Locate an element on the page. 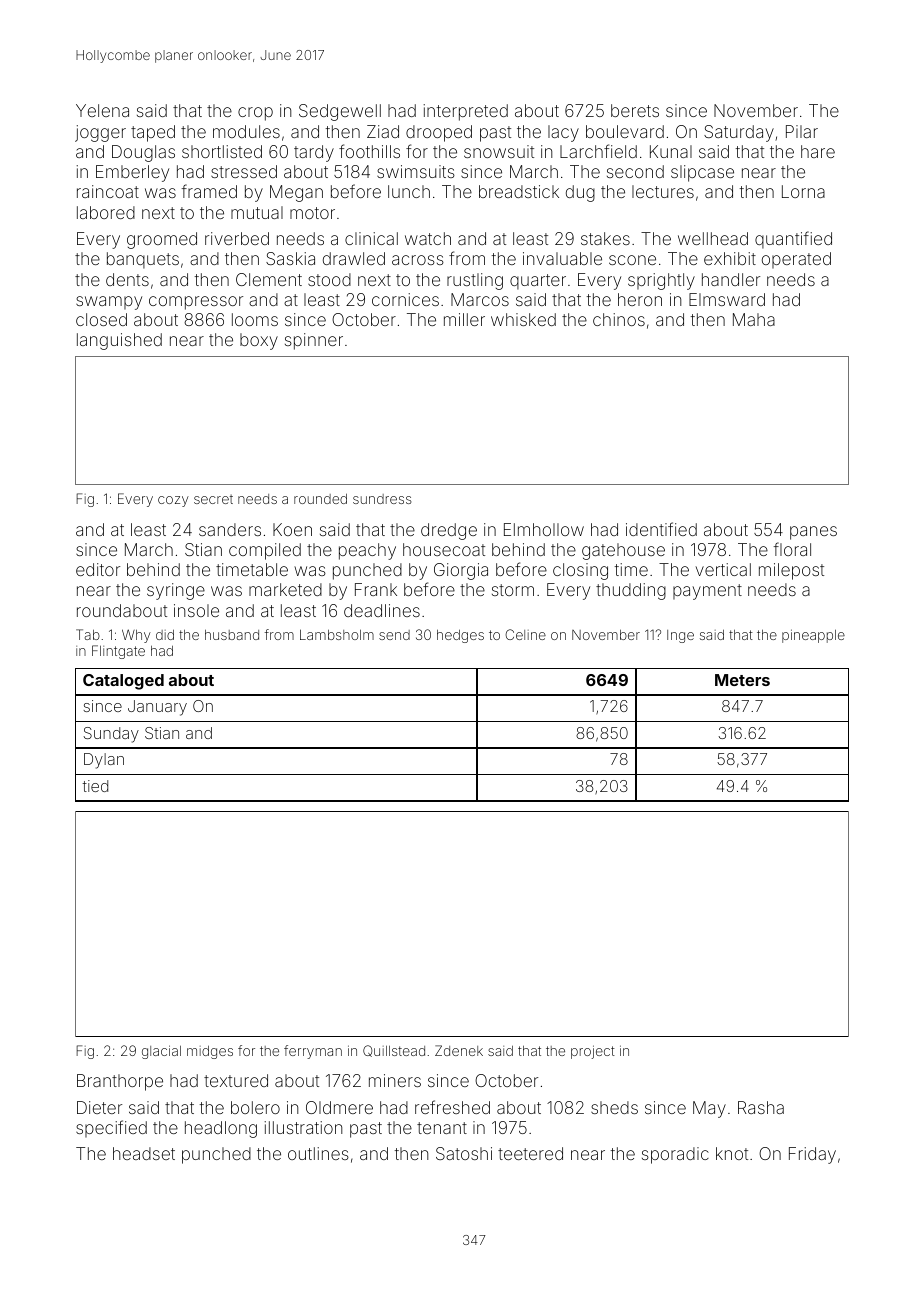 This page has width=924, height=1314. languished is located at coordinates (119, 341).
